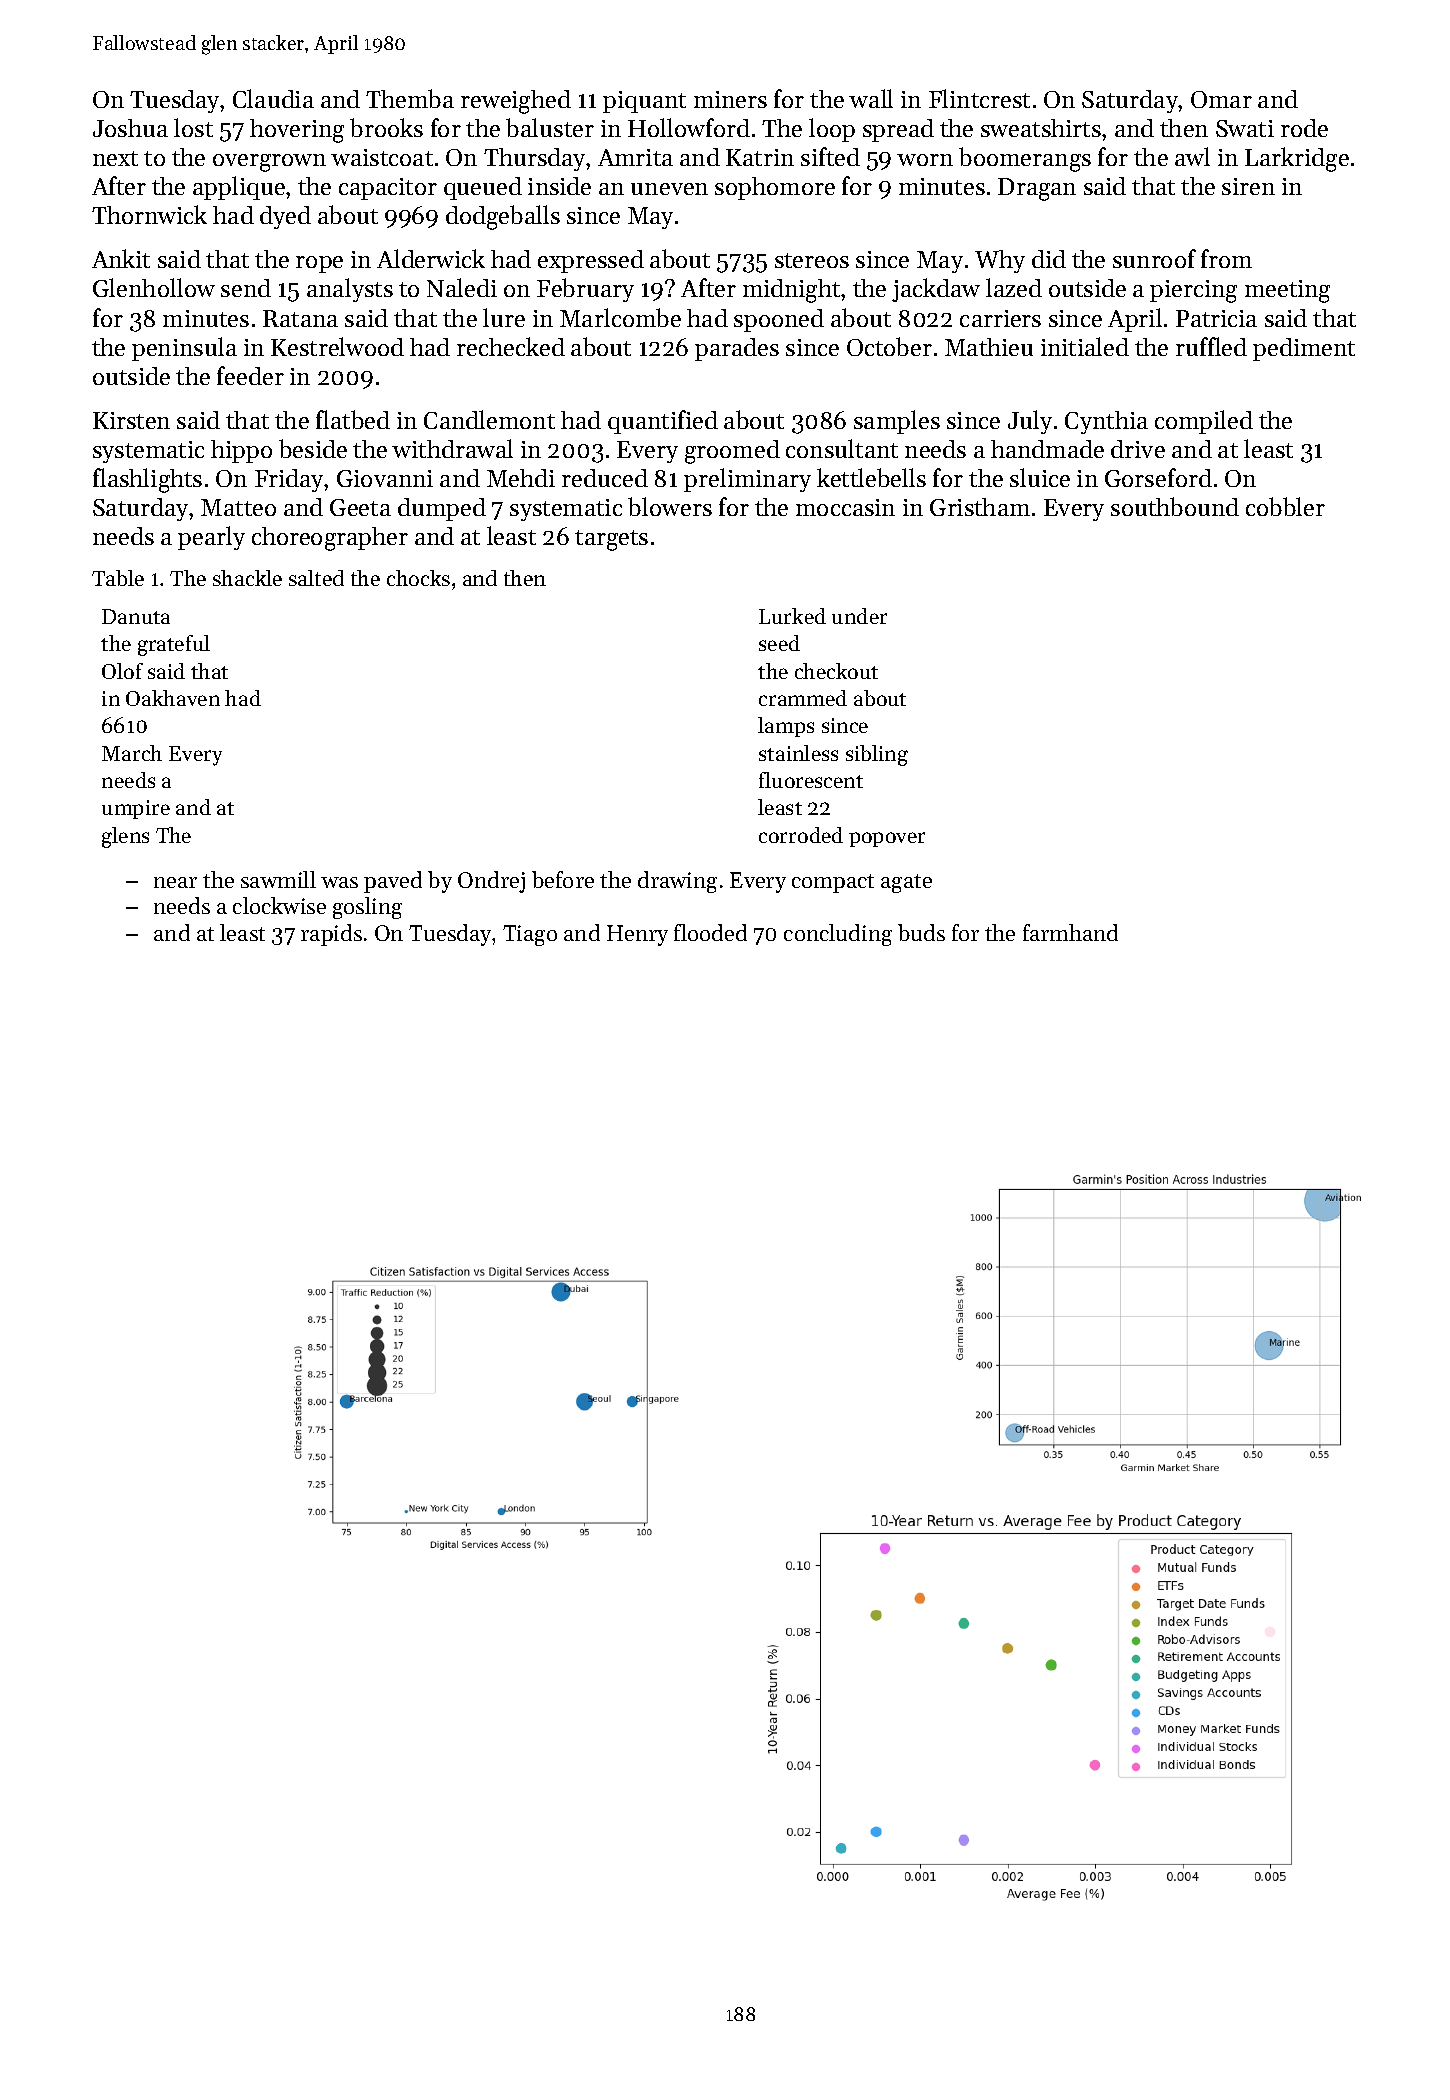 Image resolution: width=1450 pixels, height=2100 pixels. What do you see at coordinates (644, 102) in the screenshot?
I see `piquant` at bounding box center [644, 102].
